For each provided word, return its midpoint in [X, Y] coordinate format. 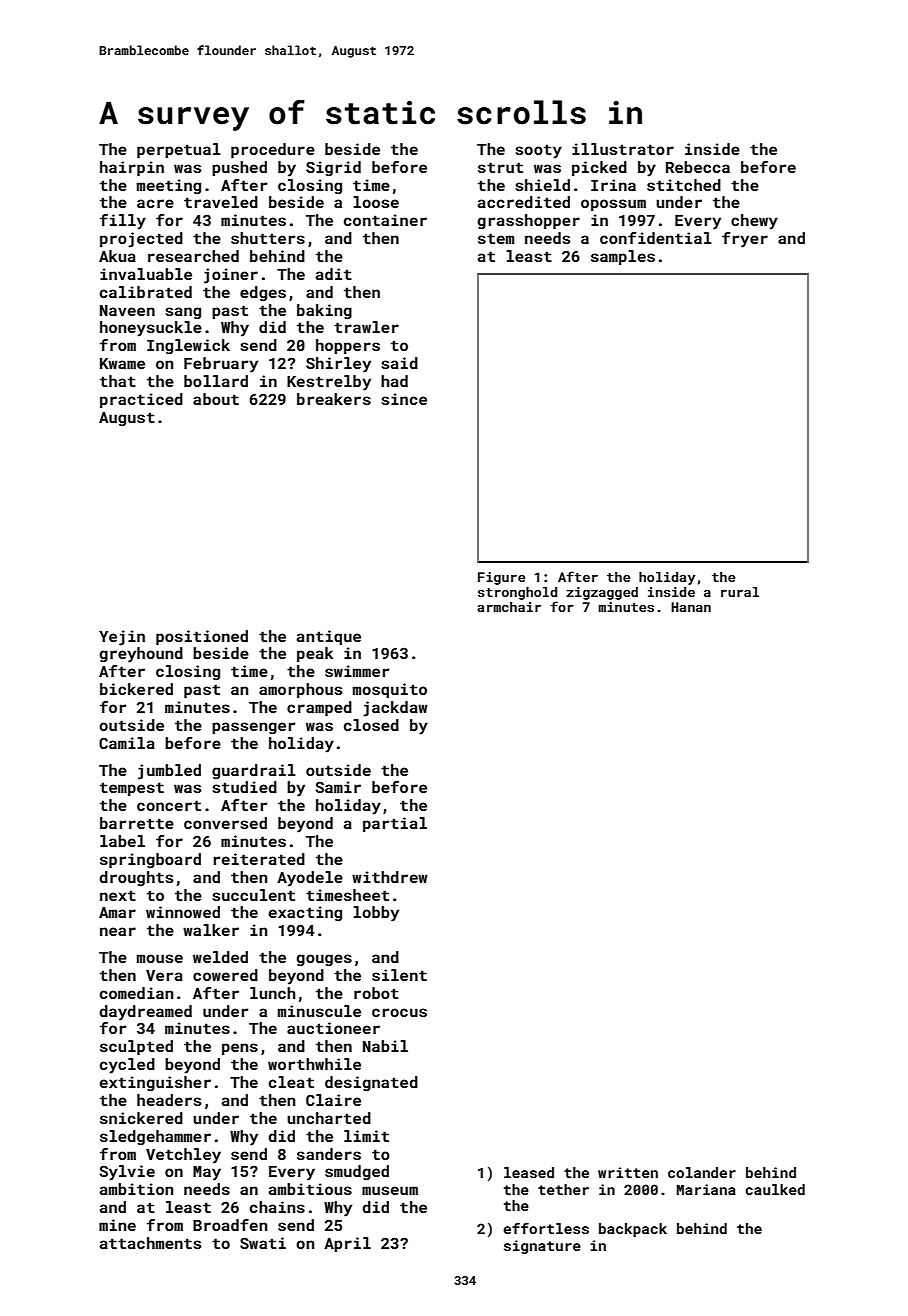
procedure [273, 150]
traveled [221, 202]
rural [740, 592]
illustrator [623, 149]
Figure [501, 578]
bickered [136, 689]
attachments [150, 1243]
